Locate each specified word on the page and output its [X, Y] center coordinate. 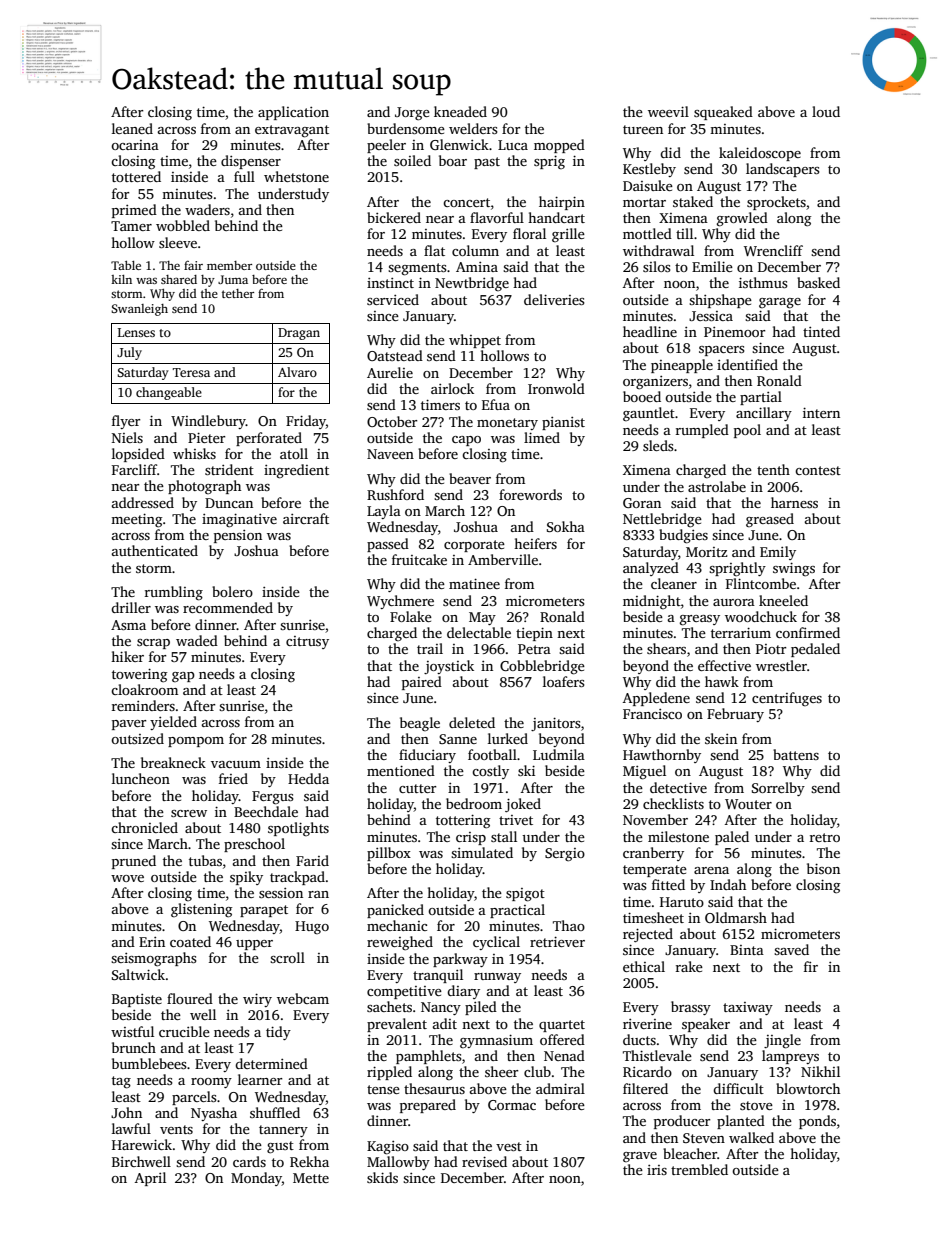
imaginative [239, 520]
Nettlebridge [662, 520]
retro [825, 837]
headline [650, 331]
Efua [496, 404]
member [229, 265]
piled [481, 1008]
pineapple [682, 366]
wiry [257, 1000]
